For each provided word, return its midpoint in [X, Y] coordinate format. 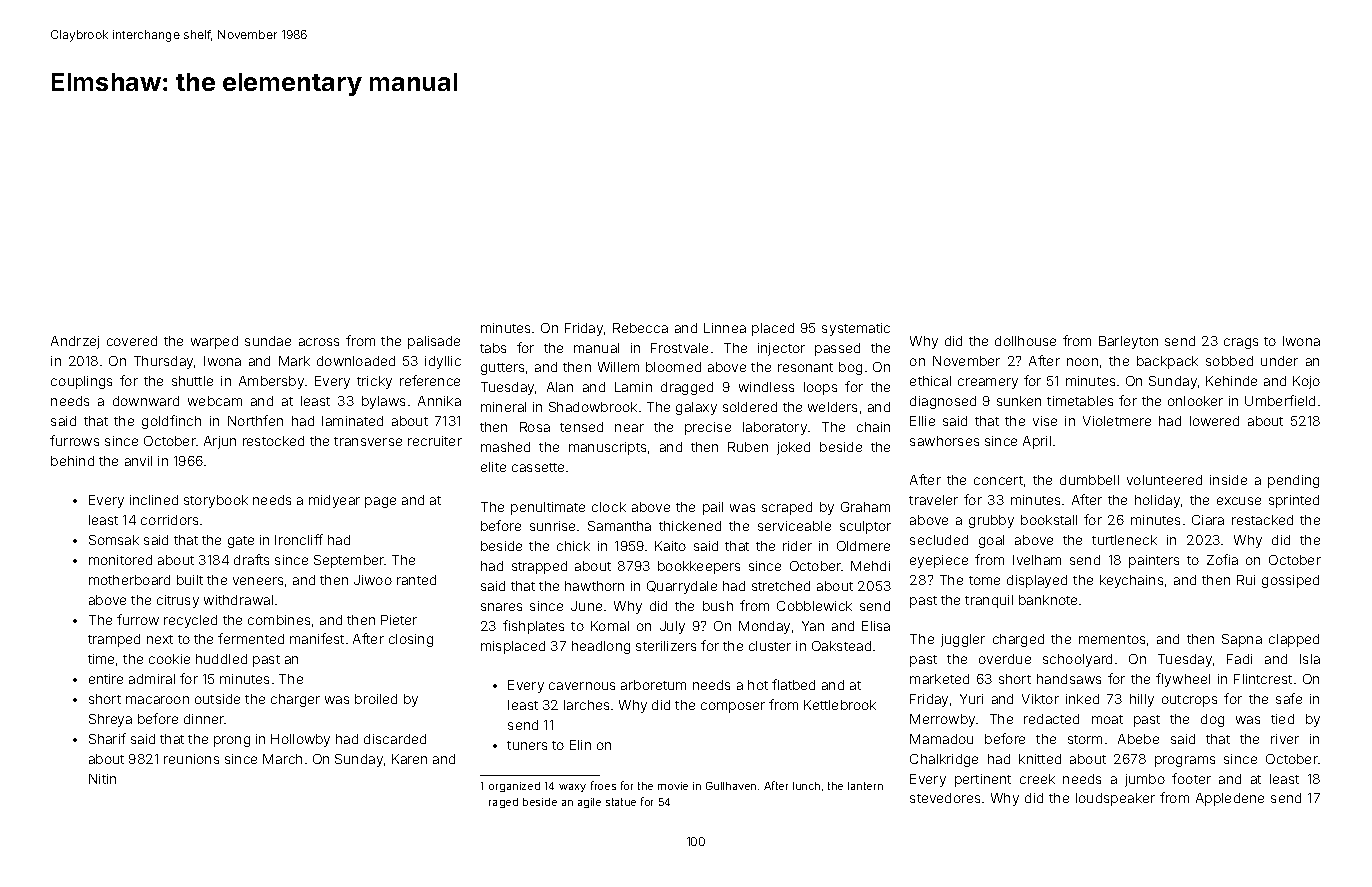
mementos [1112, 639]
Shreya [110, 720]
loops [820, 388]
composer [733, 707]
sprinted [1294, 501]
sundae [268, 341]
